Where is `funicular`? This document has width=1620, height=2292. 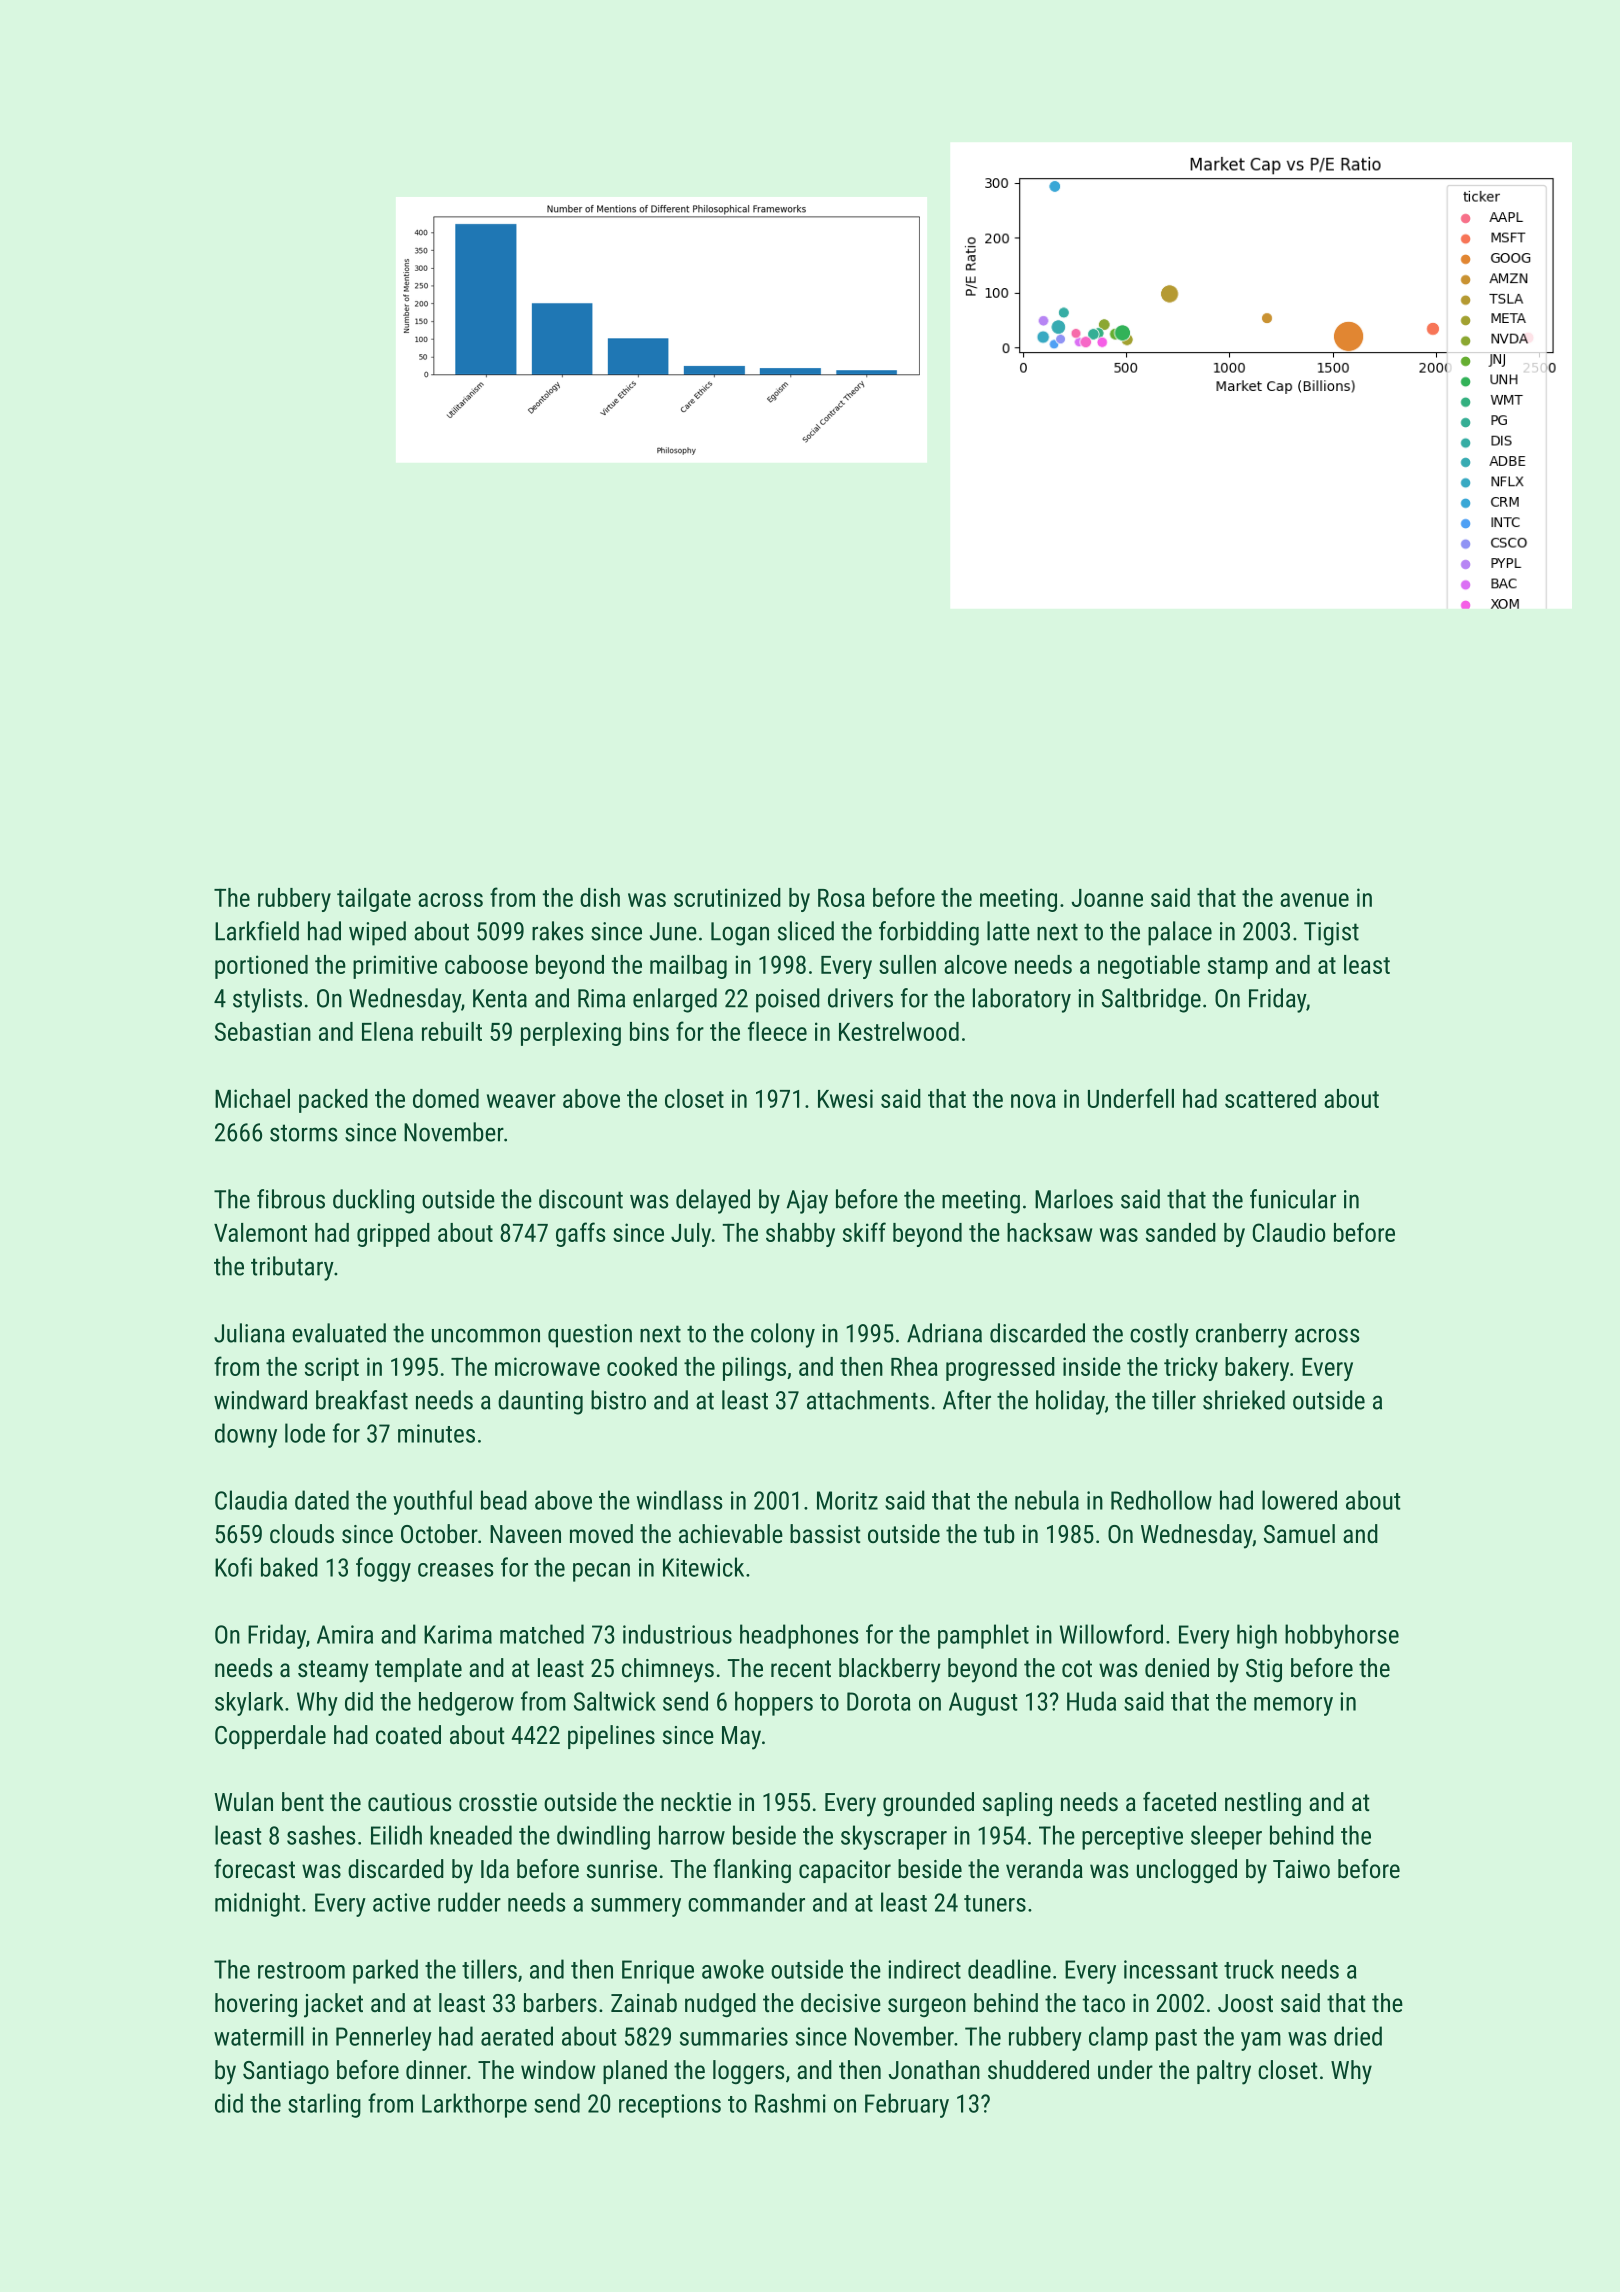 funicular is located at coordinates (1293, 1199).
